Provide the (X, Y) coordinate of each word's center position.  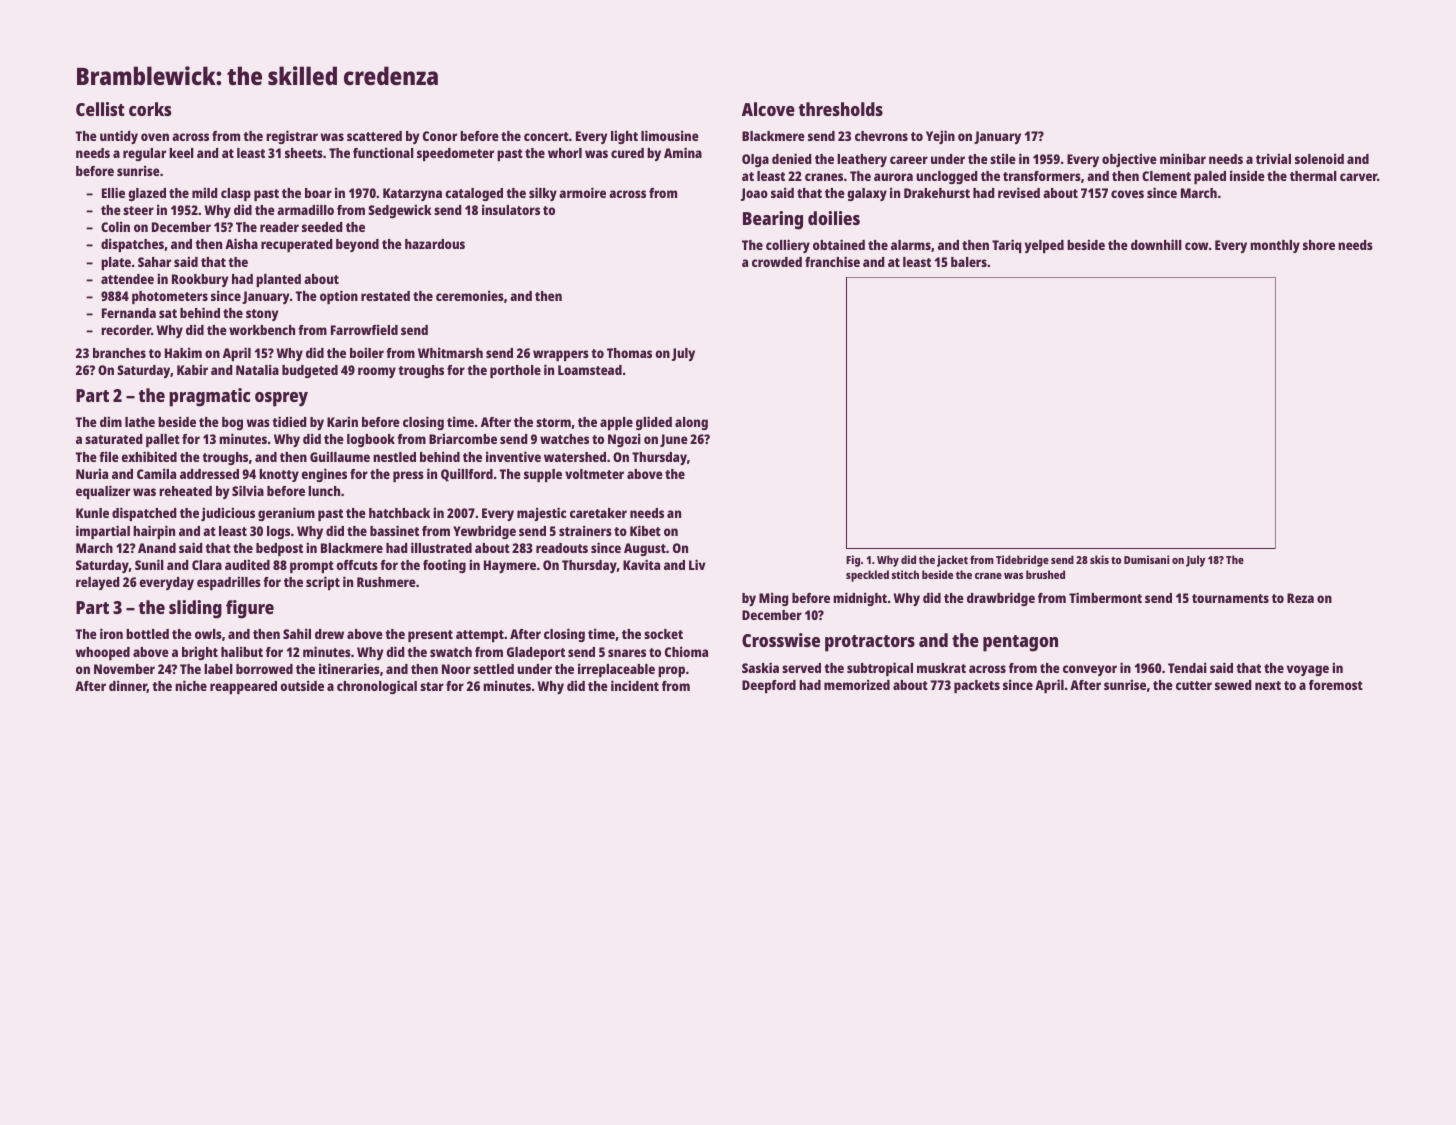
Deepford (769, 686)
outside (302, 685)
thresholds (840, 109)
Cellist (100, 109)
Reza (1300, 598)
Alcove (768, 109)
